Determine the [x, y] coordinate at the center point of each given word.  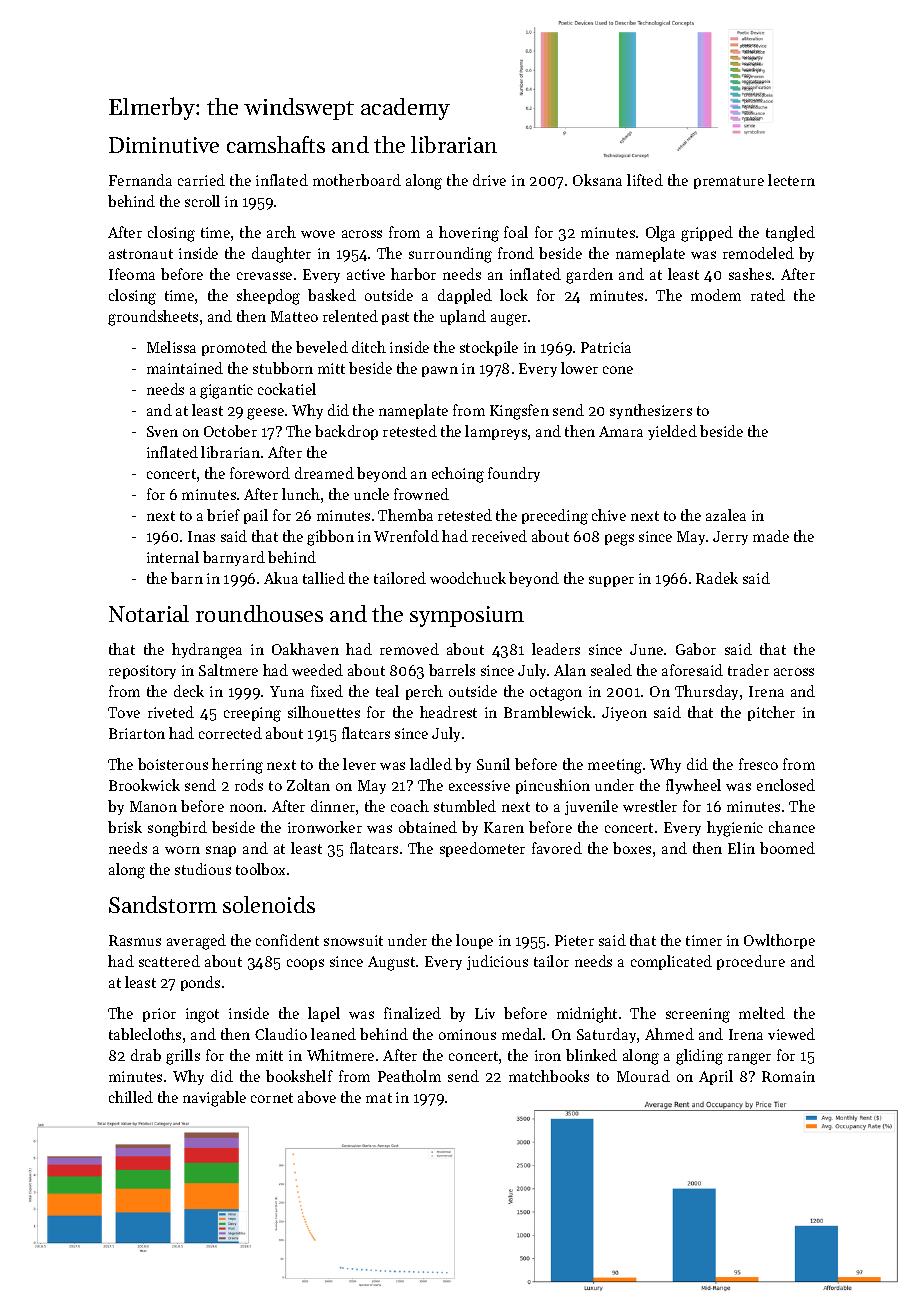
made [771, 536]
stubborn [283, 368]
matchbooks [549, 1076]
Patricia [606, 347]
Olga [660, 234]
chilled [131, 1097]
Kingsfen [519, 412]
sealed [611, 670]
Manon [153, 806]
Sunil [493, 764]
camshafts [276, 144]
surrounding [450, 255]
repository [142, 672]
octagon [556, 694]
